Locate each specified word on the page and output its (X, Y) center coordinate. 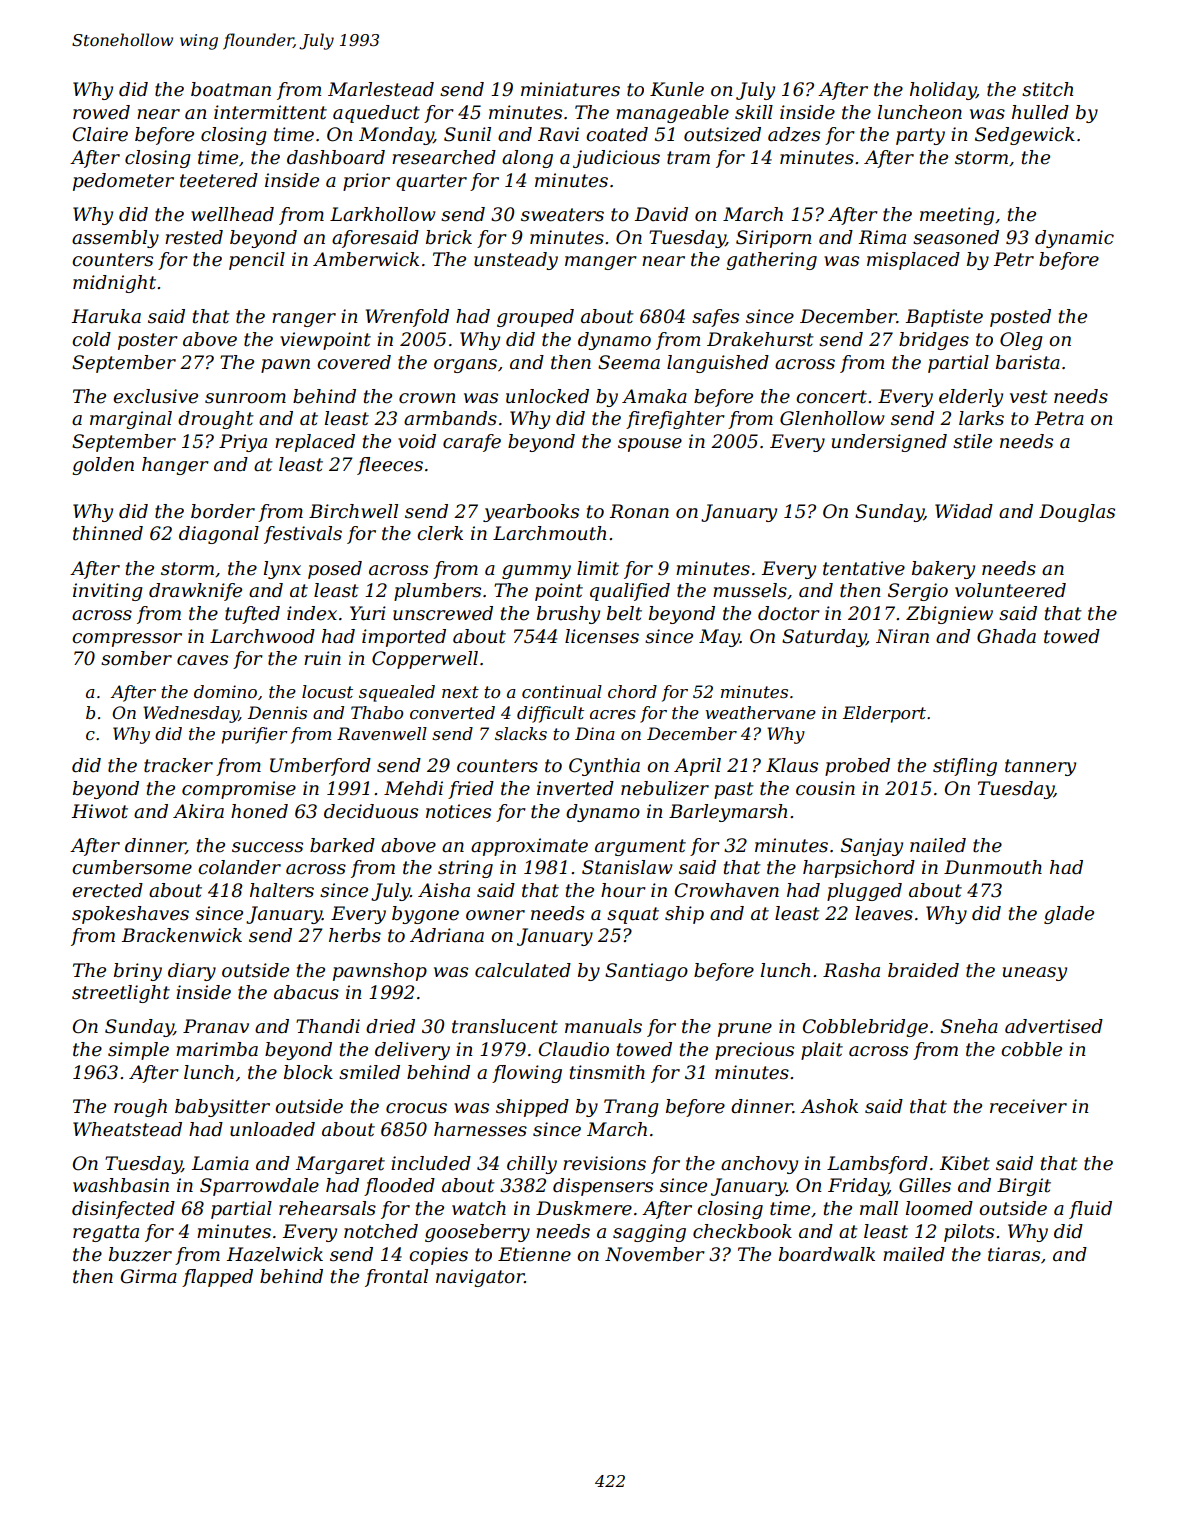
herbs (355, 935)
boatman (231, 89)
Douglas (1077, 513)
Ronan (639, 511)
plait (822, 1051)
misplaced (913, 261)
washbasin (121, 1185)
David (661, 214)
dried (390, 1026)
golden (103, 466)
